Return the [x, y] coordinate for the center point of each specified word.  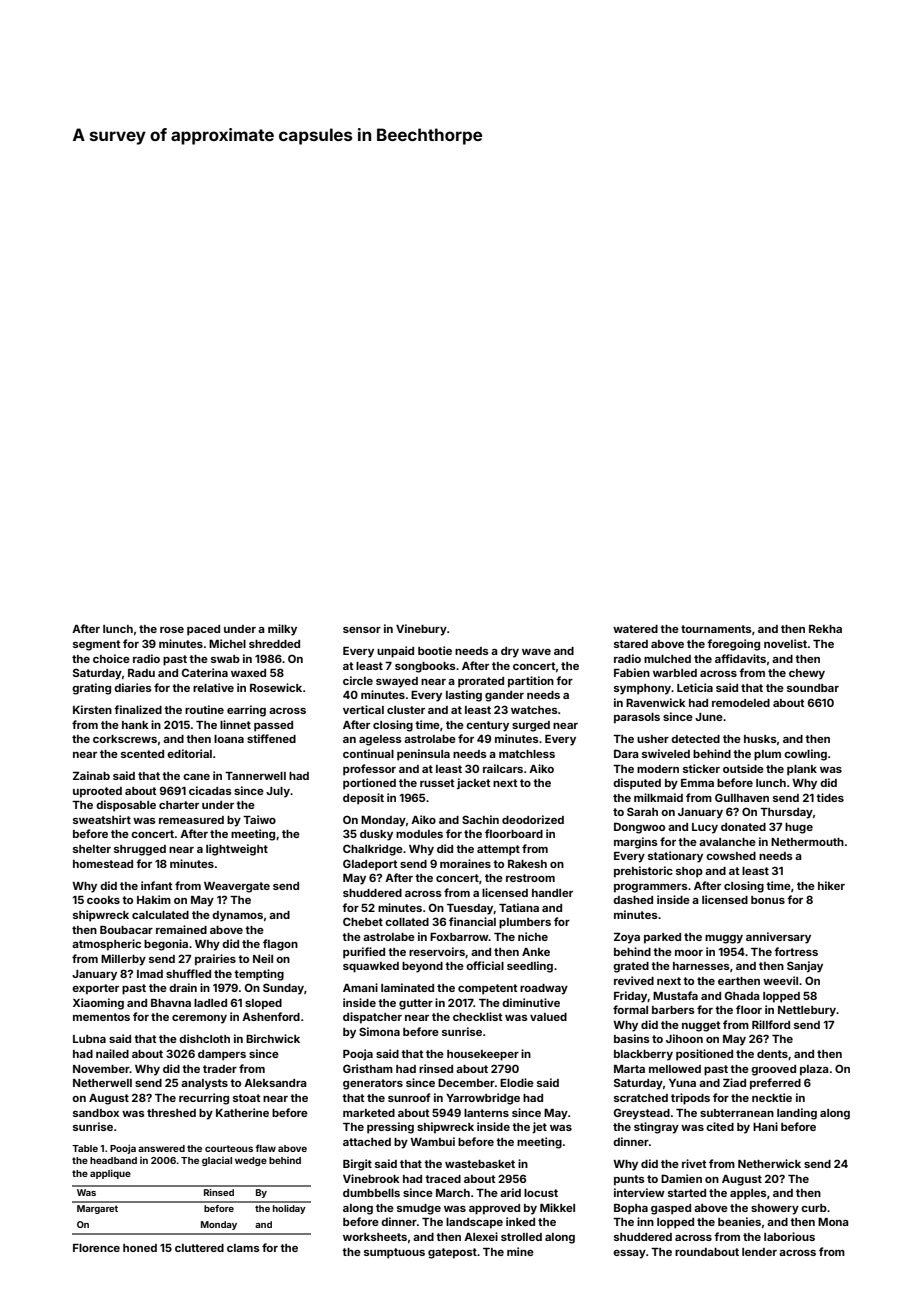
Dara [626, 753]
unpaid [395, 652]
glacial [217, 1161]
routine [204, 709]
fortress [796, 951]
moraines [465, 863]
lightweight [237, 850]
